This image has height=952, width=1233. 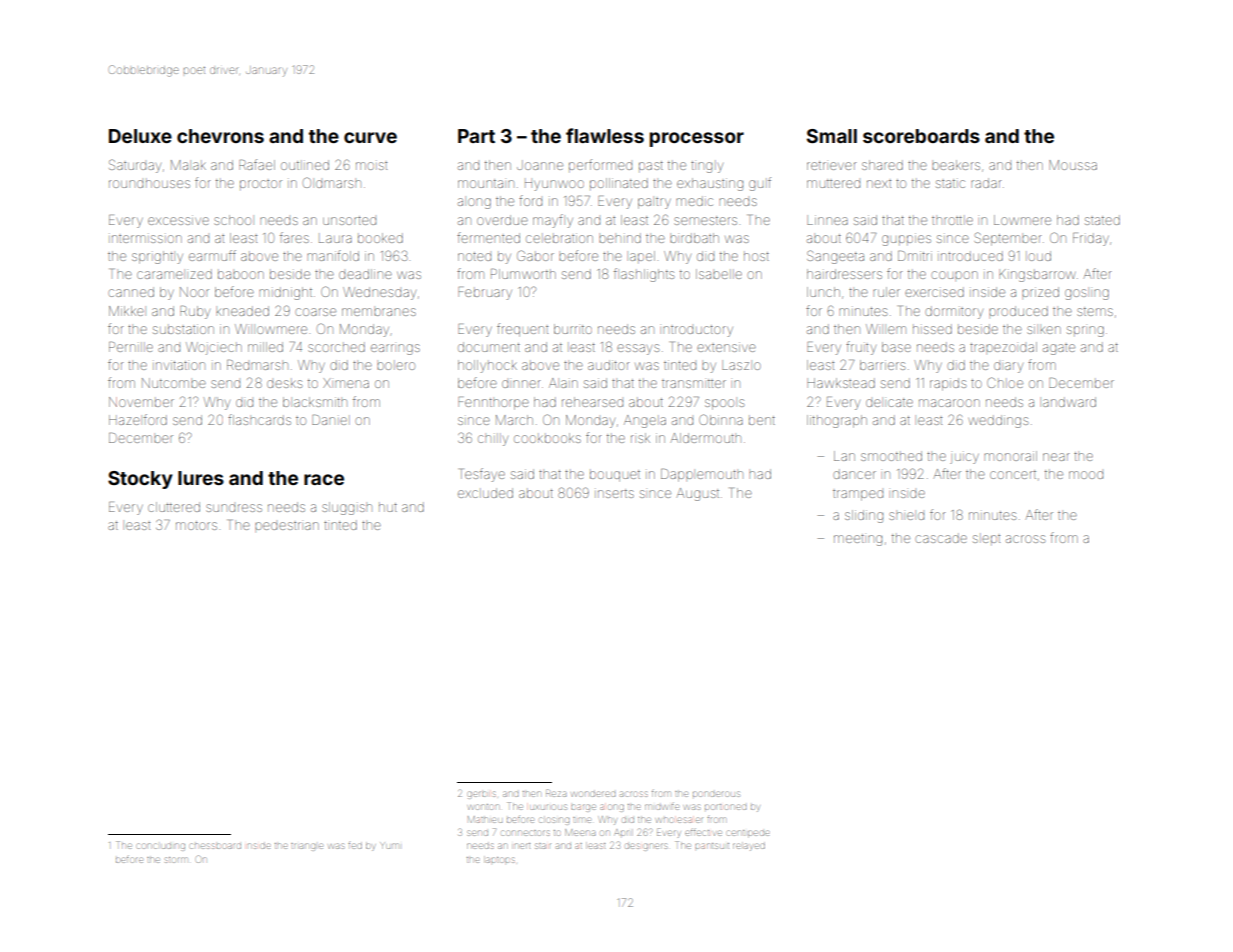 What do you see at coordinates (556, 793) in the image?
I see `Reza` at bounding box center [556, 793].
